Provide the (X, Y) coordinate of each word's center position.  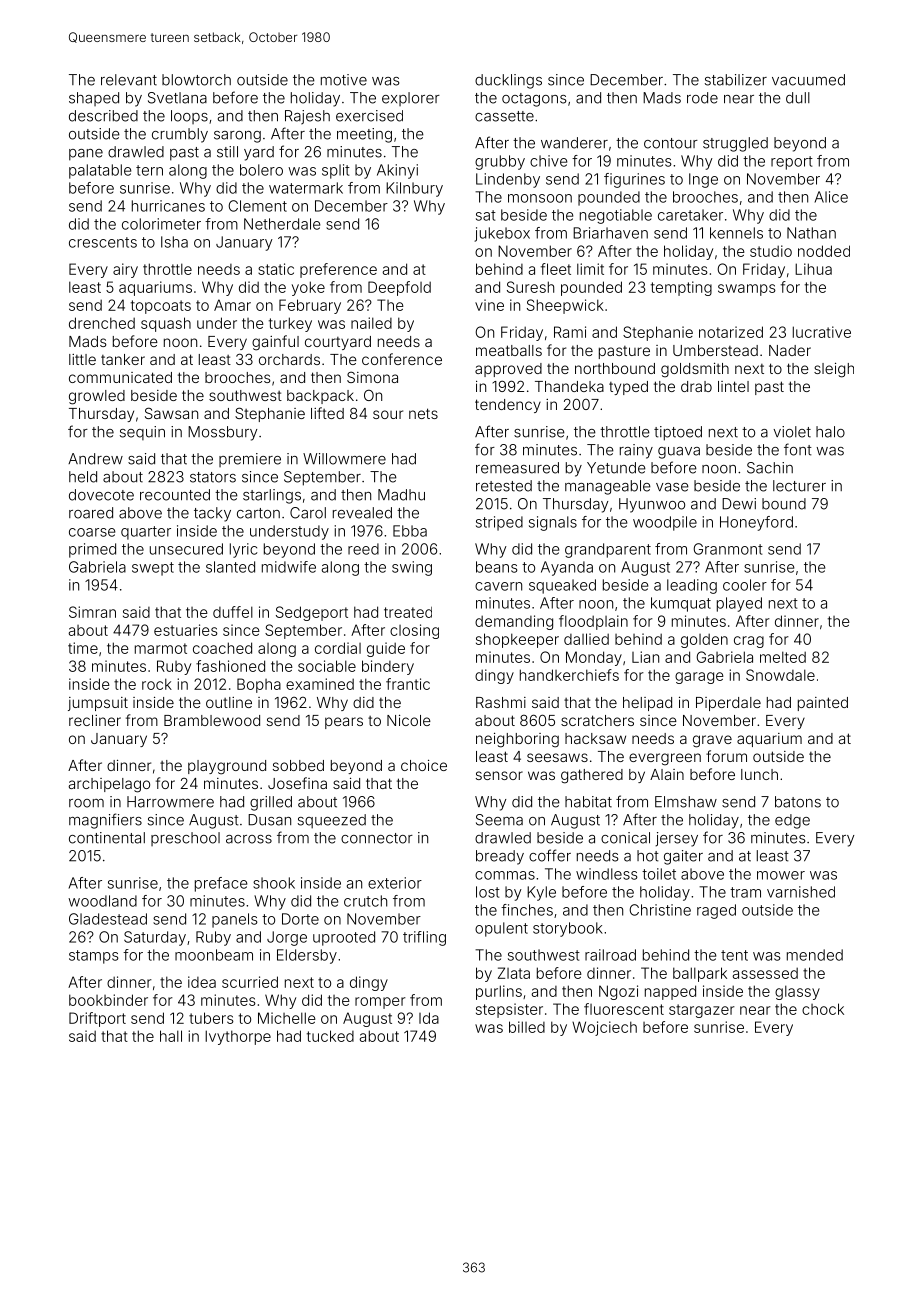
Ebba (410, 531)
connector (377, 838)
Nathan (811, 233)
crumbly (180, 135)
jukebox (502, 234)
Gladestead (108, 919)
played (739, 604)
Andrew (95, 459)
